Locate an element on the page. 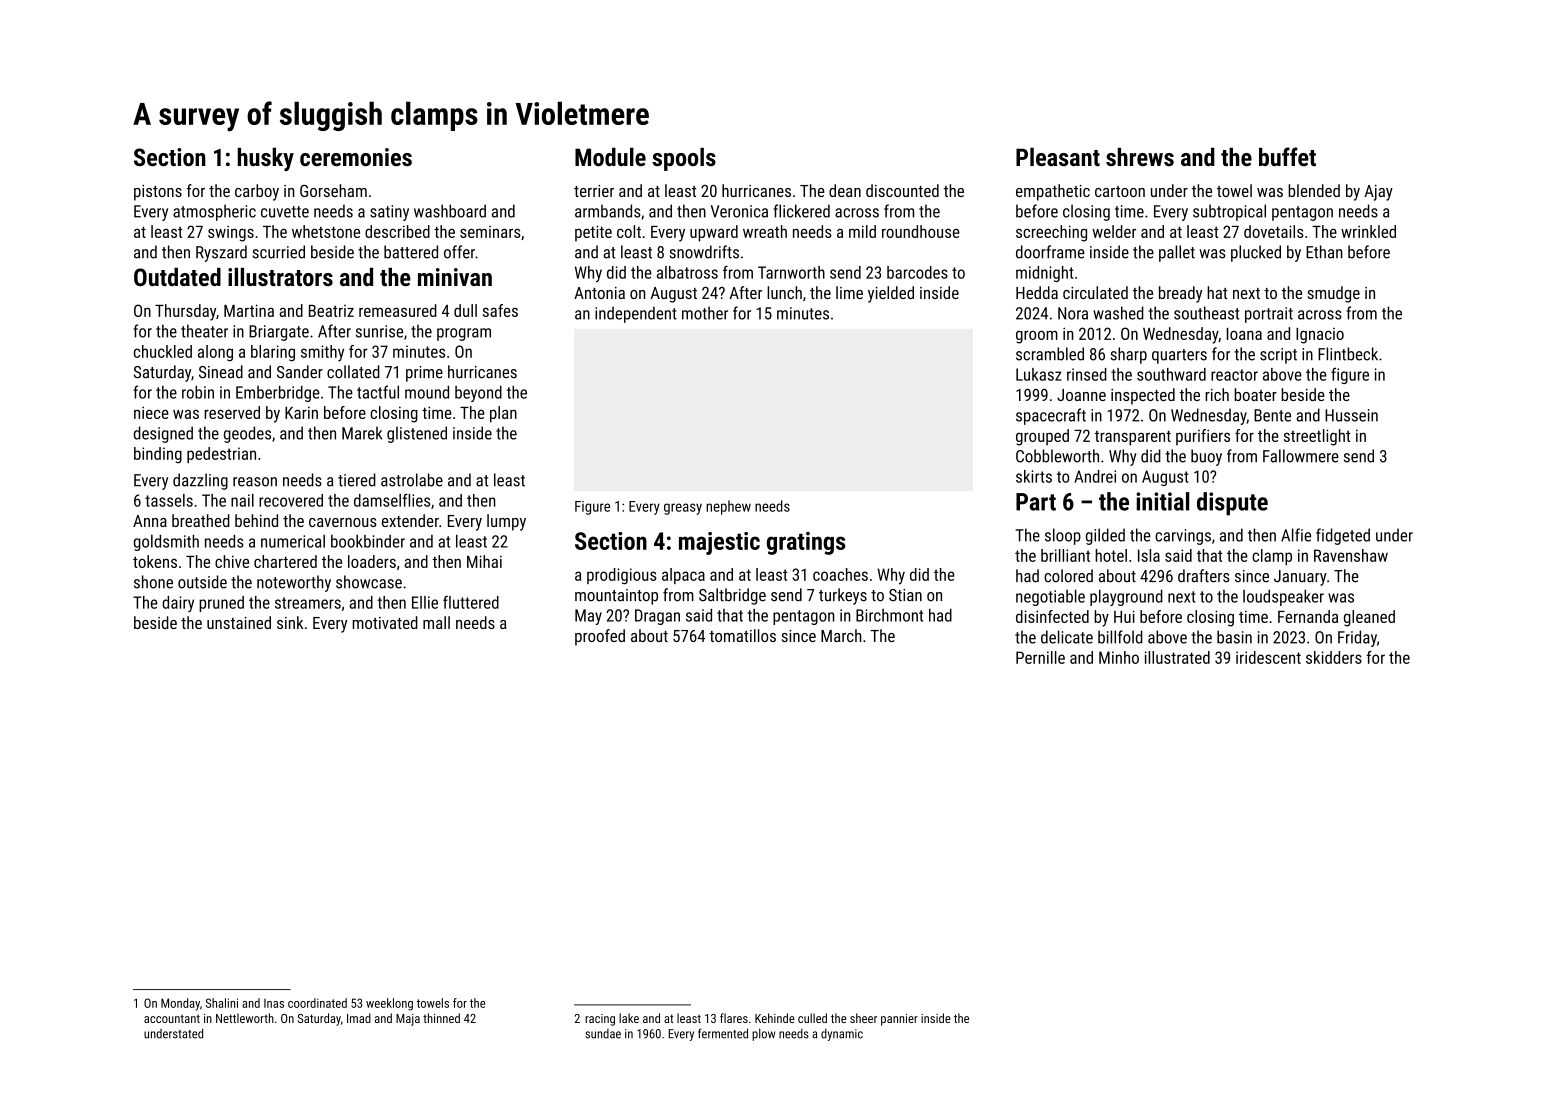  dairy is located at coordinates (178, 604).
